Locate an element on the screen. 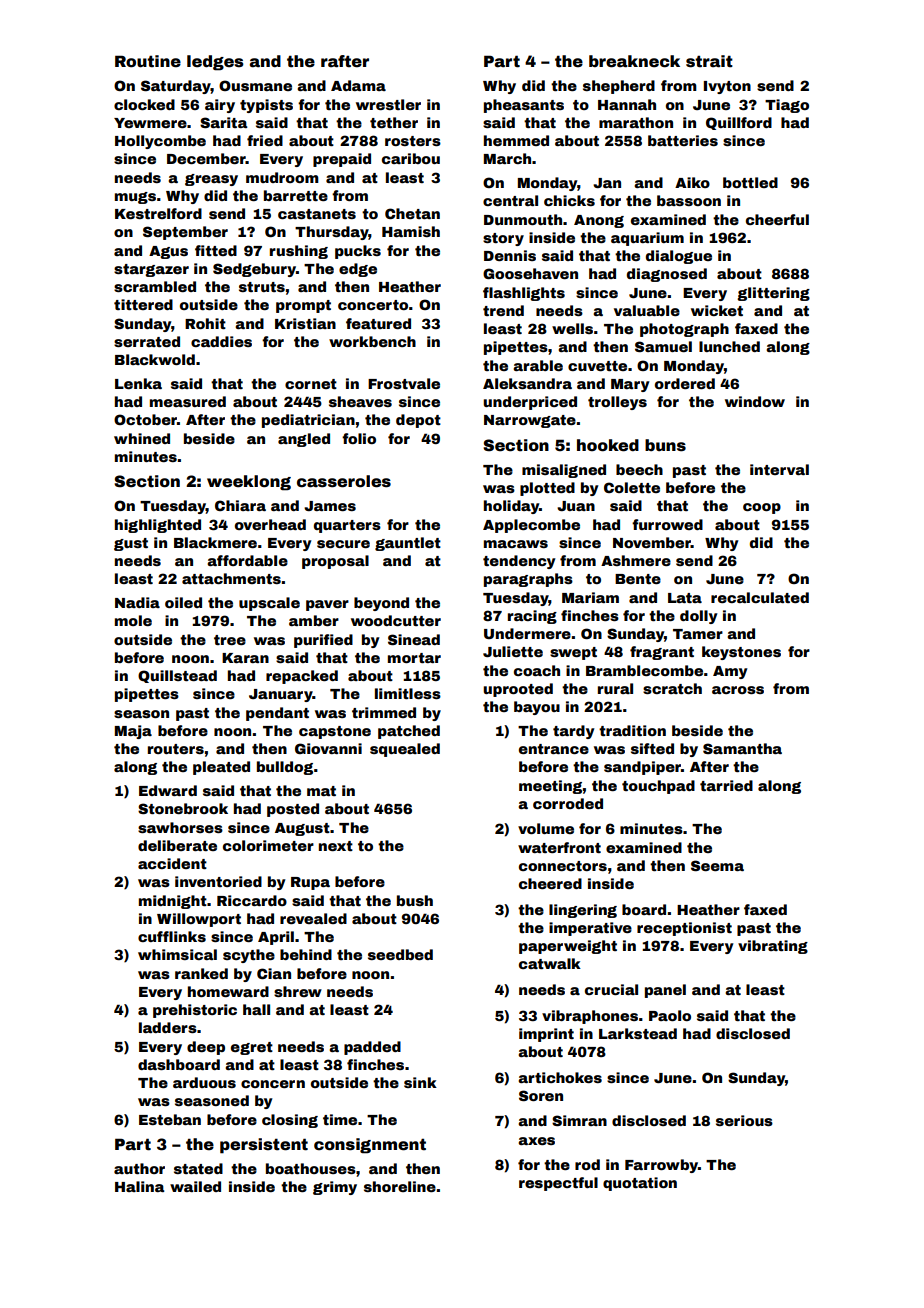 This screenshot has height=1308, width=924. Chetan is located at coordinates (412, 213).
